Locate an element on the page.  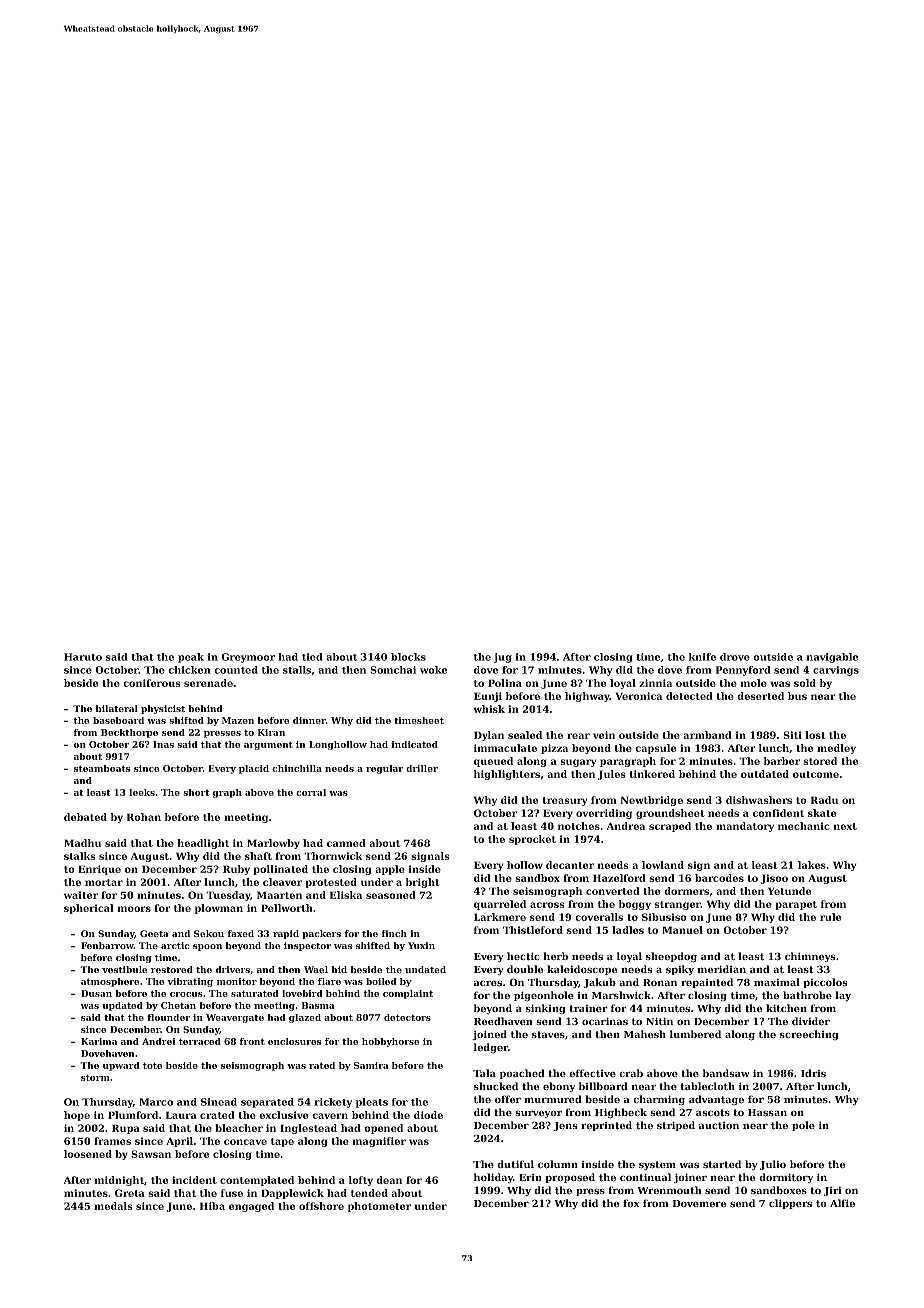
skate is located at coordinates (822, 813).
